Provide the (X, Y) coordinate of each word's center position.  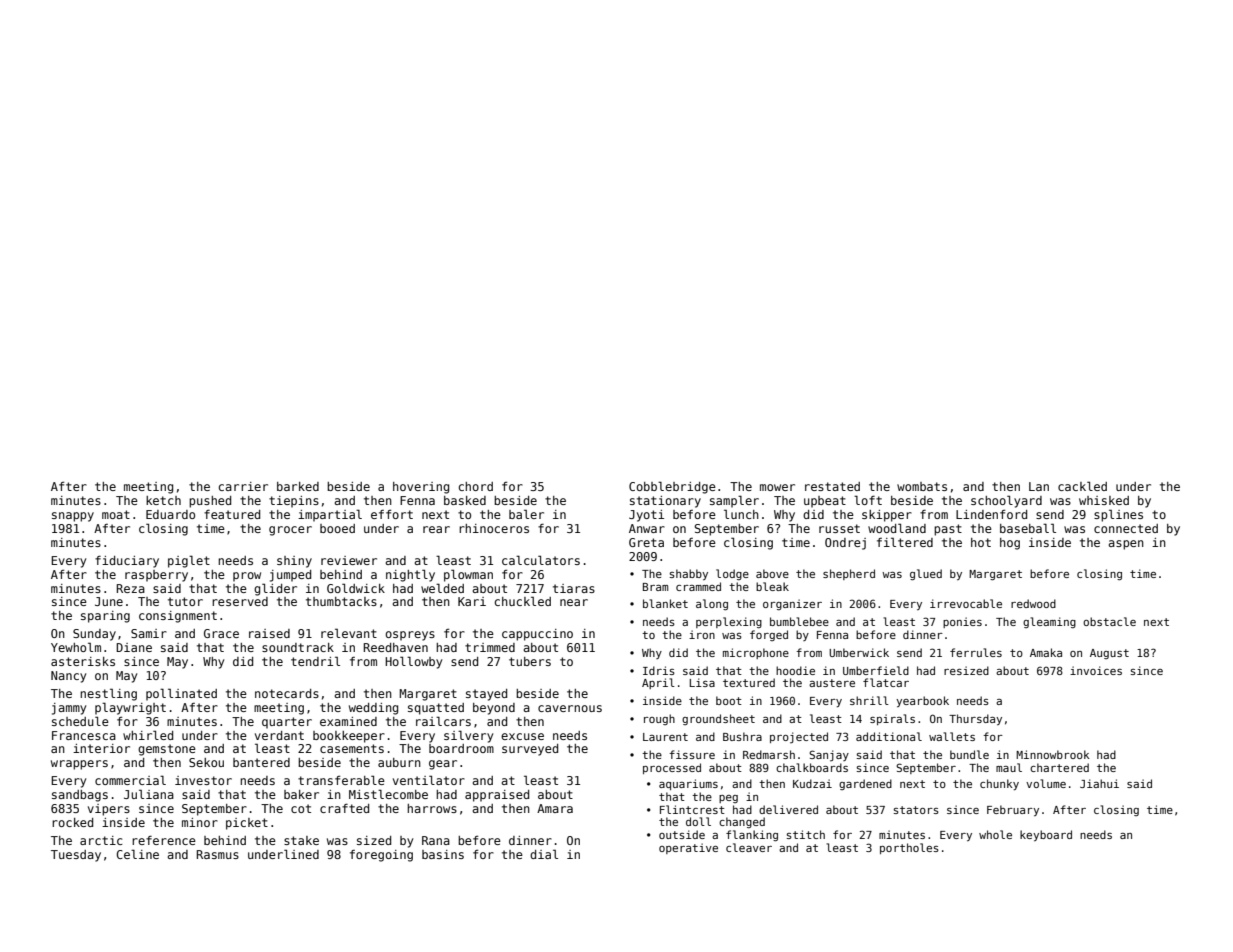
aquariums (688, 784)
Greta (646, 542)
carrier (243, 486)
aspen (1126, 545)
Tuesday (76, 856)
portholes (909, 848)
